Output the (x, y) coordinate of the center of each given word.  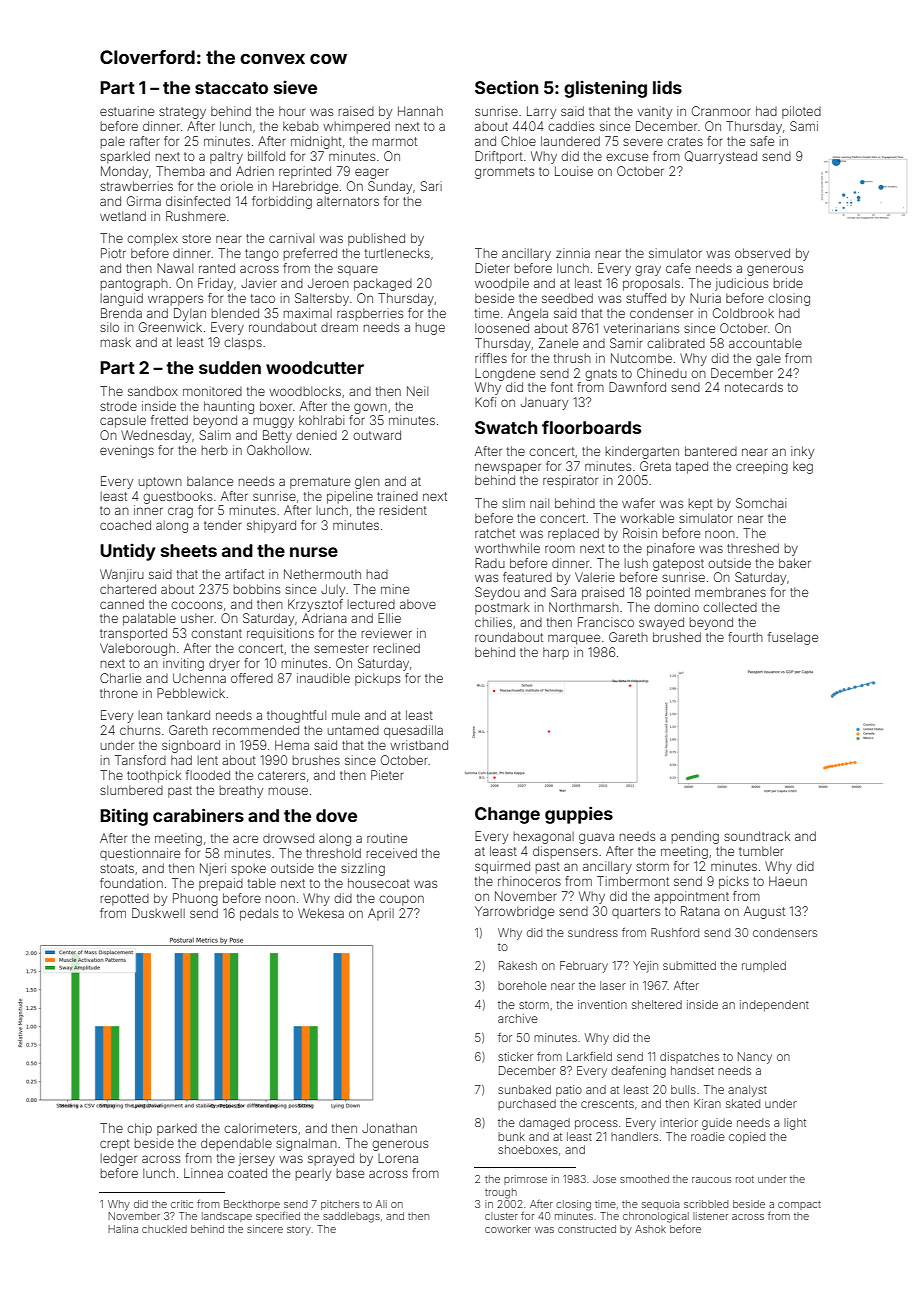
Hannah (420, 111)
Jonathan (389, 1128)
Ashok (650, 1229)
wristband (419, 745)
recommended (256, 730)
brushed (677, 637)
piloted (801, 112)
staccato (231, 88)
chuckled (164, 1229)
